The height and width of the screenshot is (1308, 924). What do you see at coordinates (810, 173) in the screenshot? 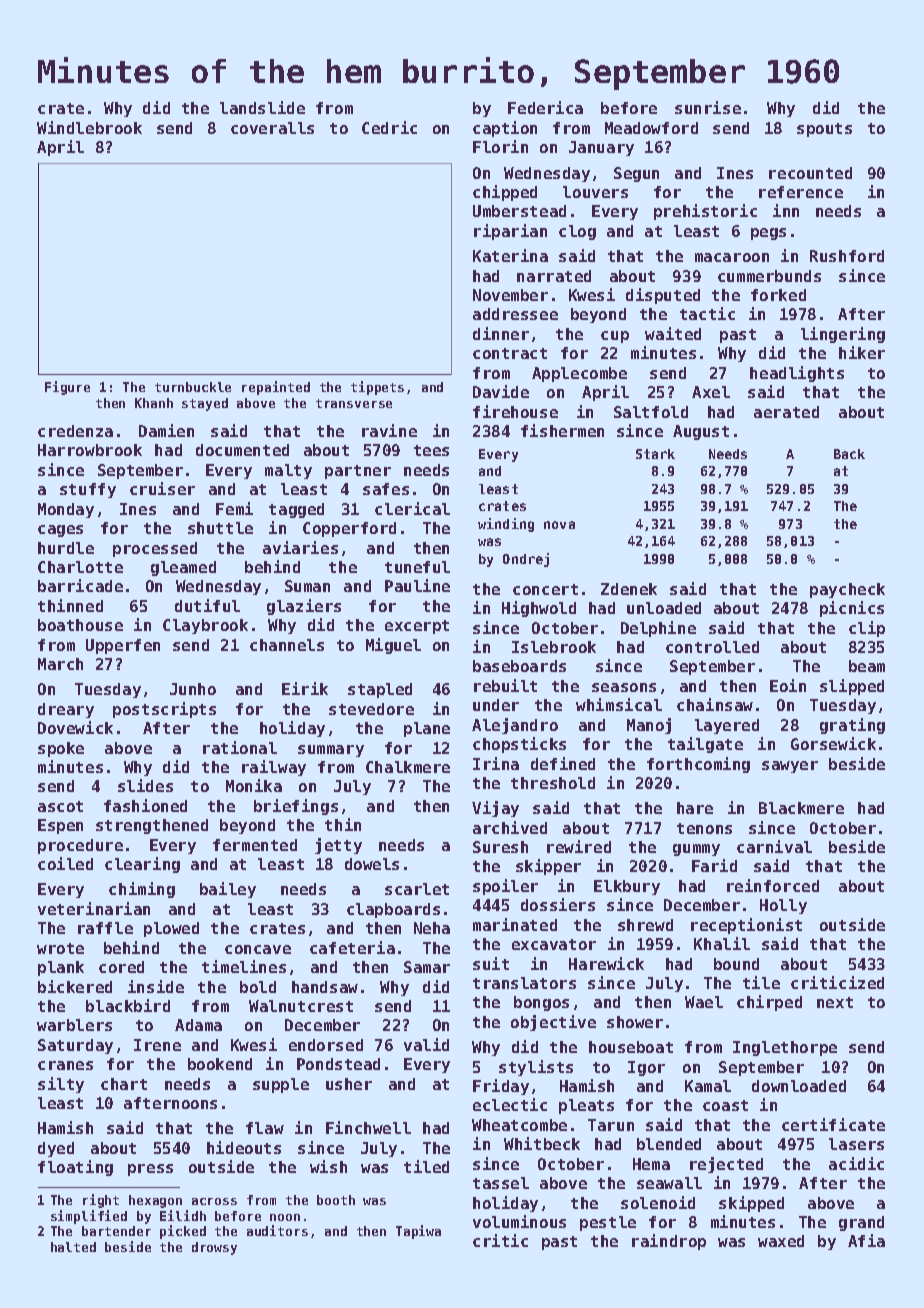
I see `recounted` at bounding box center [810, 173].
